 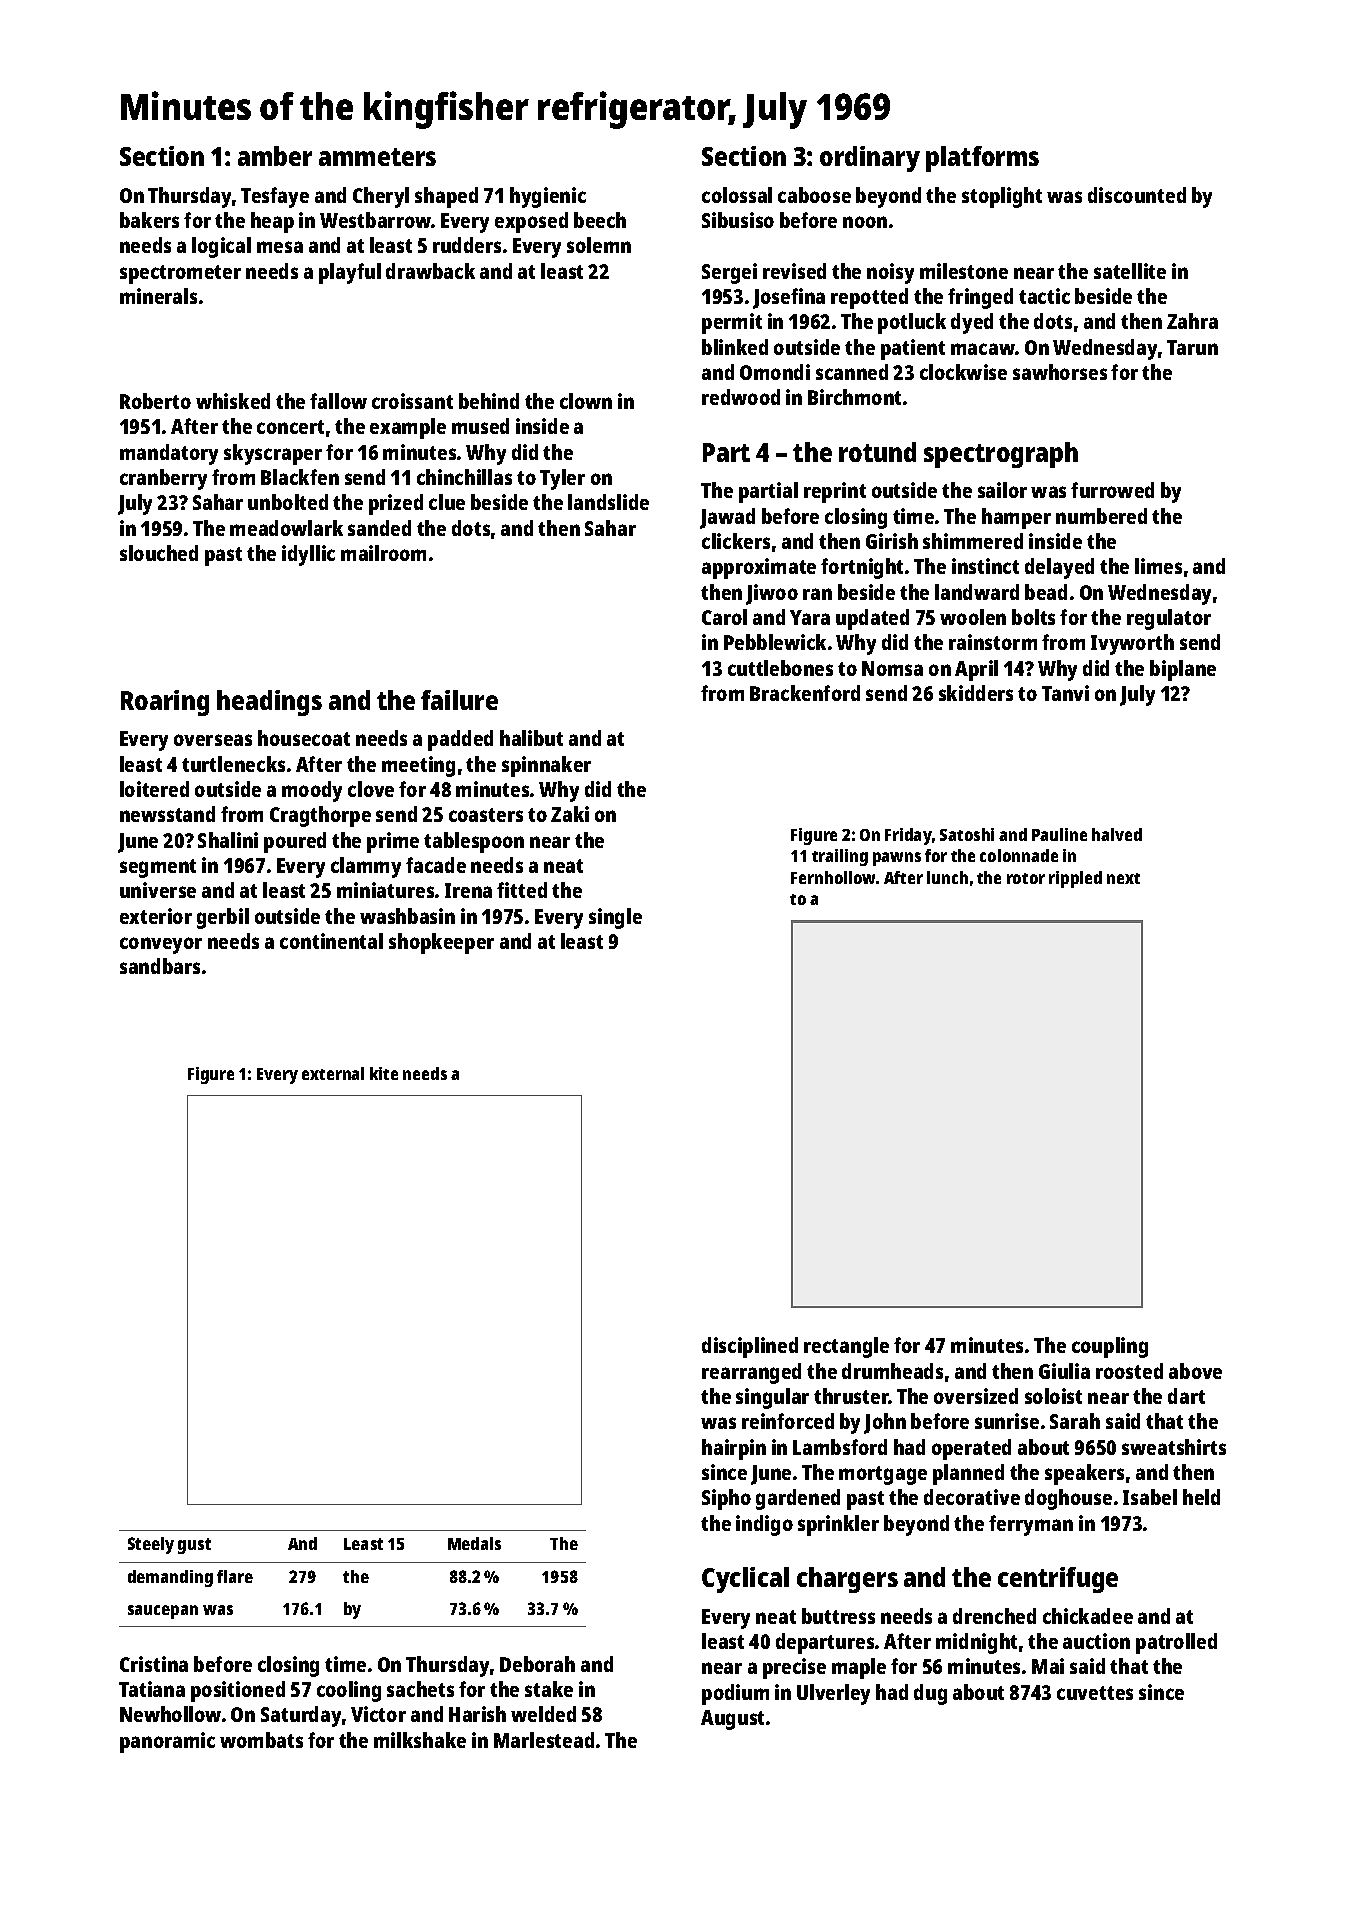 I want to click on precise, so click(x=794, y=1668).
